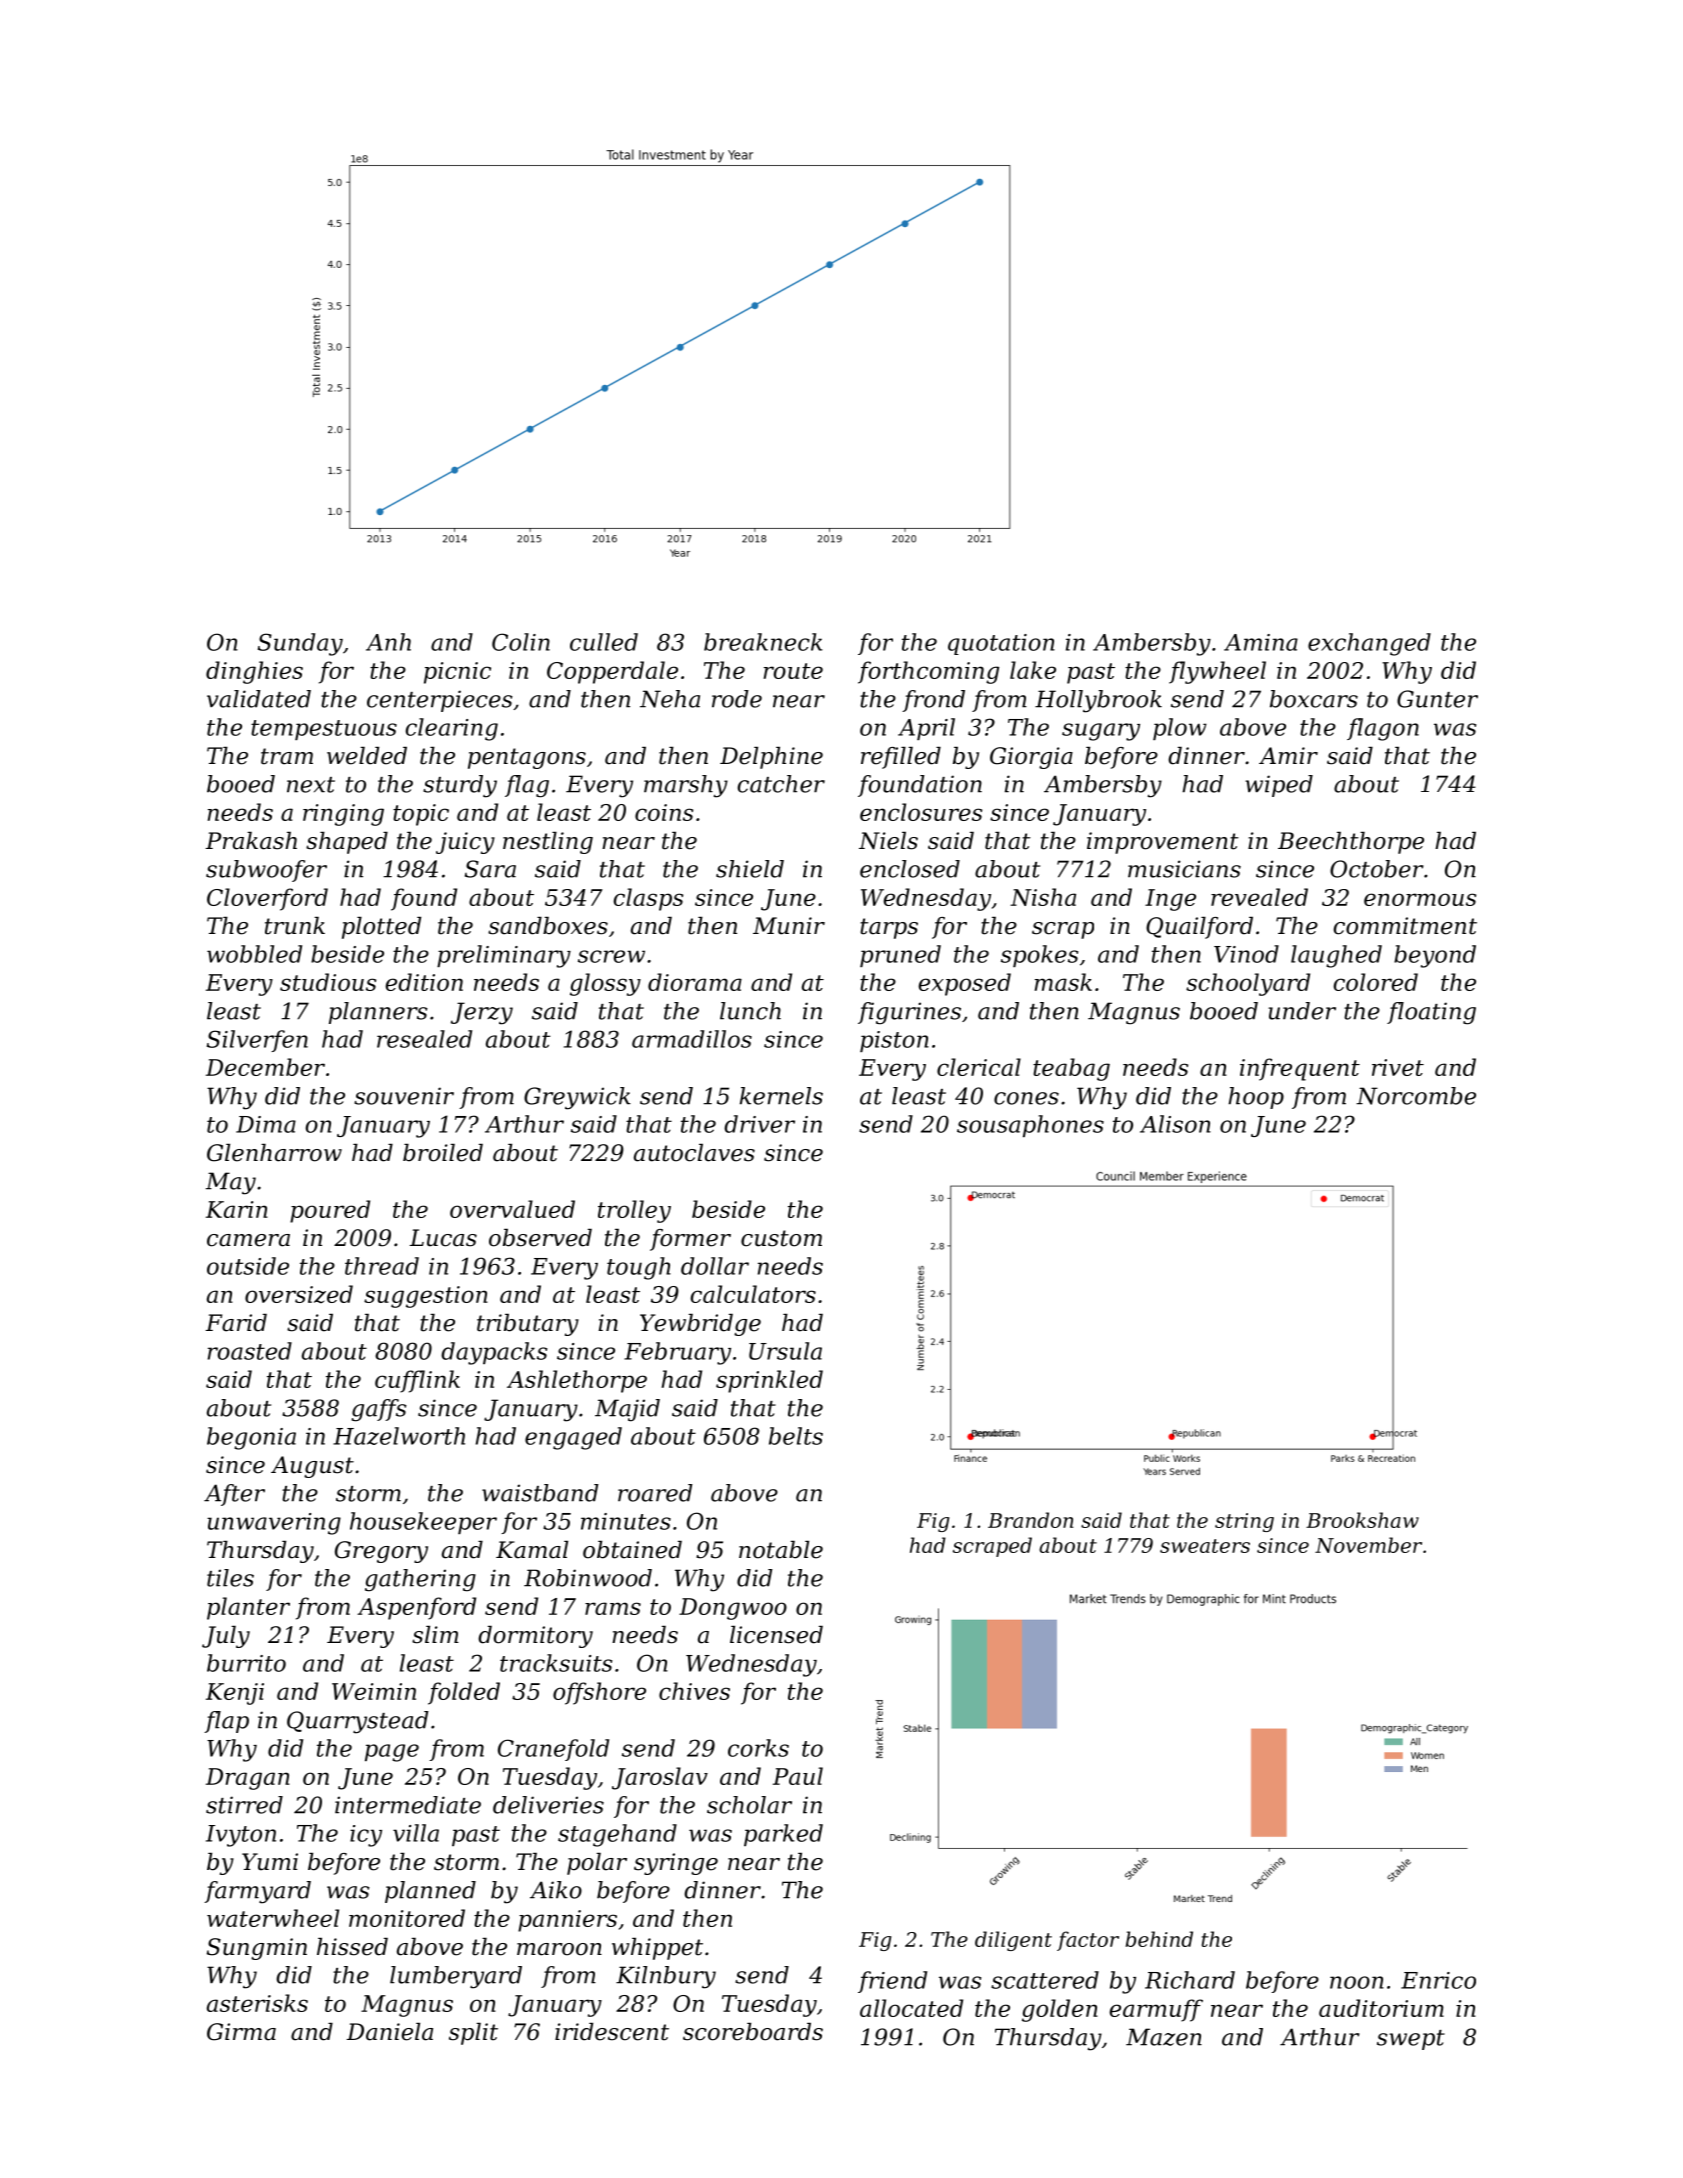  Describe the element at coordinates (254, 672) in the image. I see `dinghies` at that location.
